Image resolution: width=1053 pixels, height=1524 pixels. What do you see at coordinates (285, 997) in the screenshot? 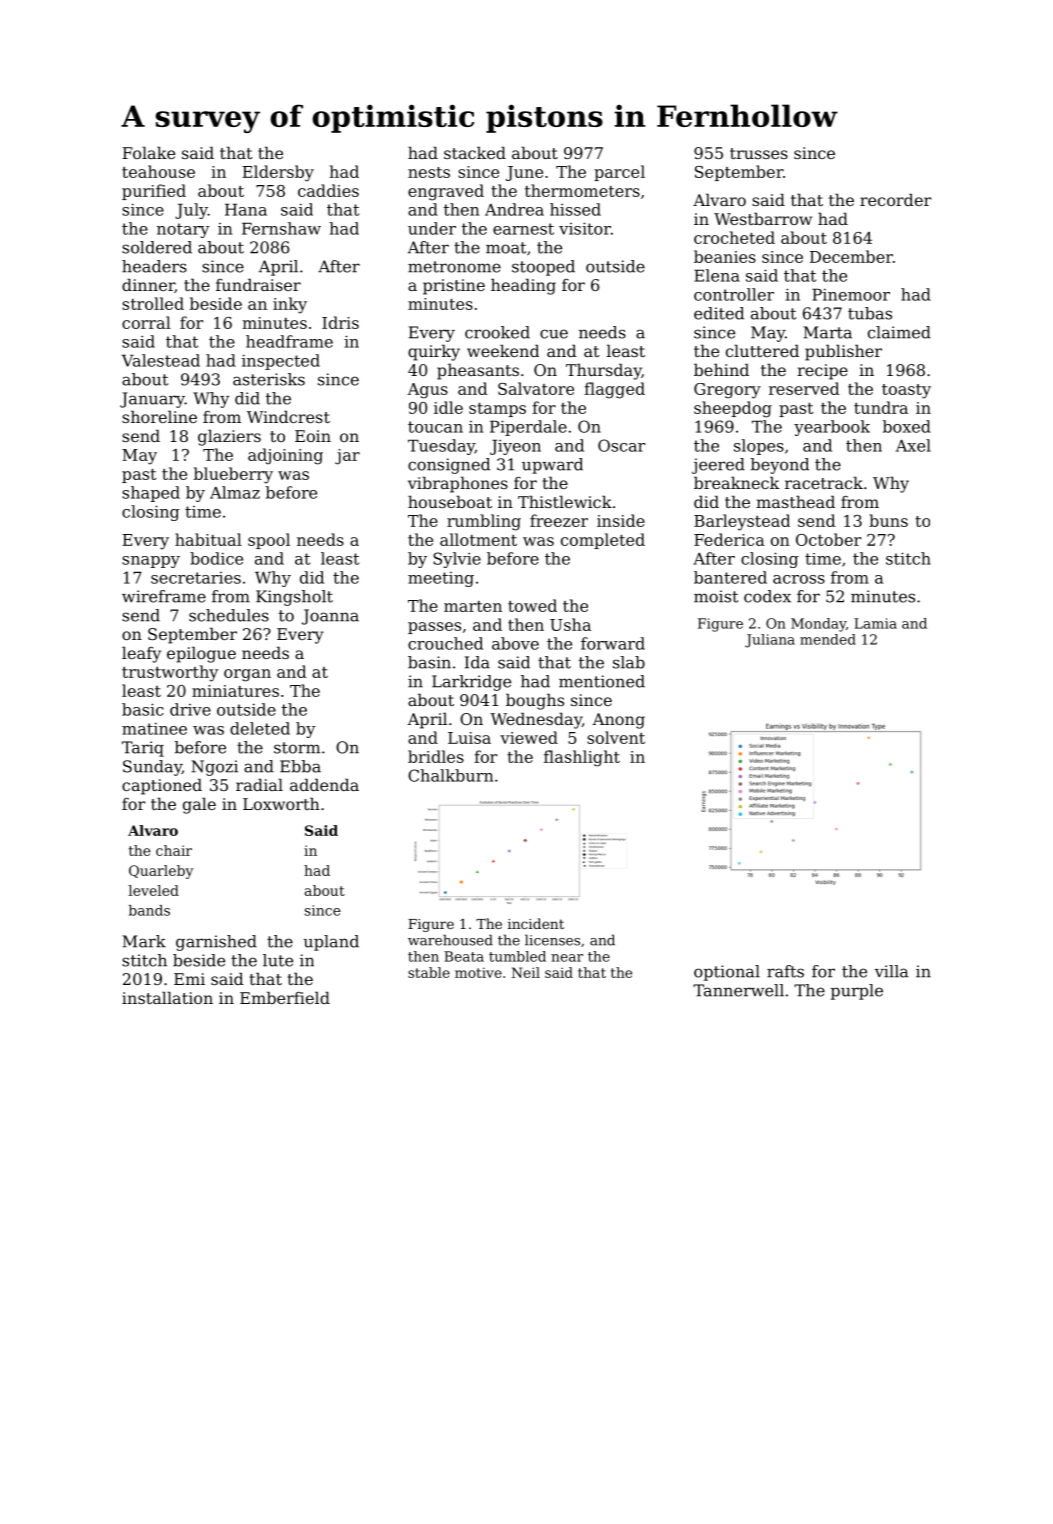
I see `Emberfield` at bounding box center [285, 997].
